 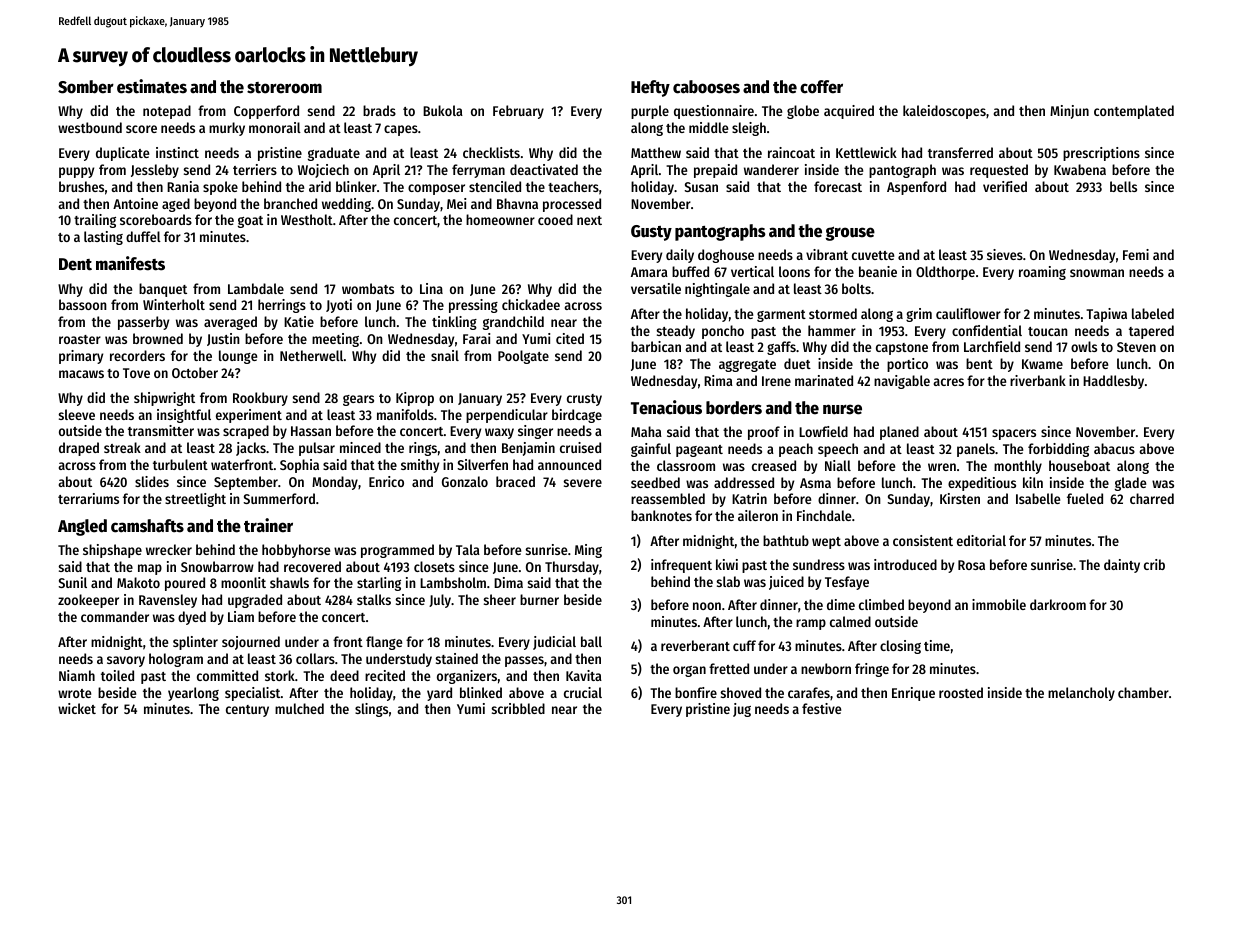 I want to click on storeroom, so click(x=284, y=88).
